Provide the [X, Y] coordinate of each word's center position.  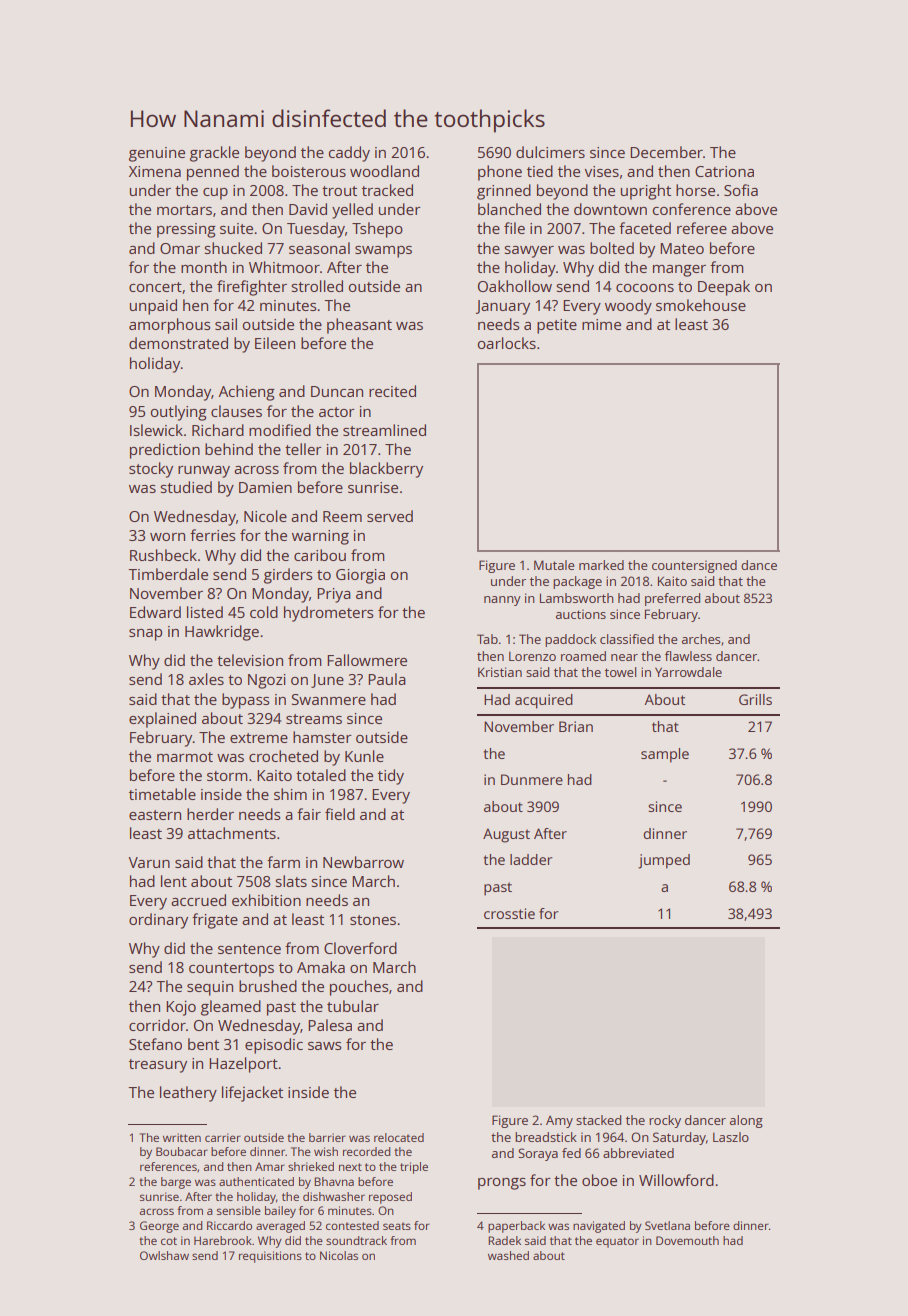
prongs [502, 1184]
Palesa [330, 1025]
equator [617, 1242]
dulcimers [550, 152]
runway [204, 472]
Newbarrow [363, 862]
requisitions [270, 1257]
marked [601, 565]
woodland [384, 171]
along [746, 1121]
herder [210, 814]
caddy [349, 154]
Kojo [181, 1008]
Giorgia [360, 576]
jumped [664, 861]
